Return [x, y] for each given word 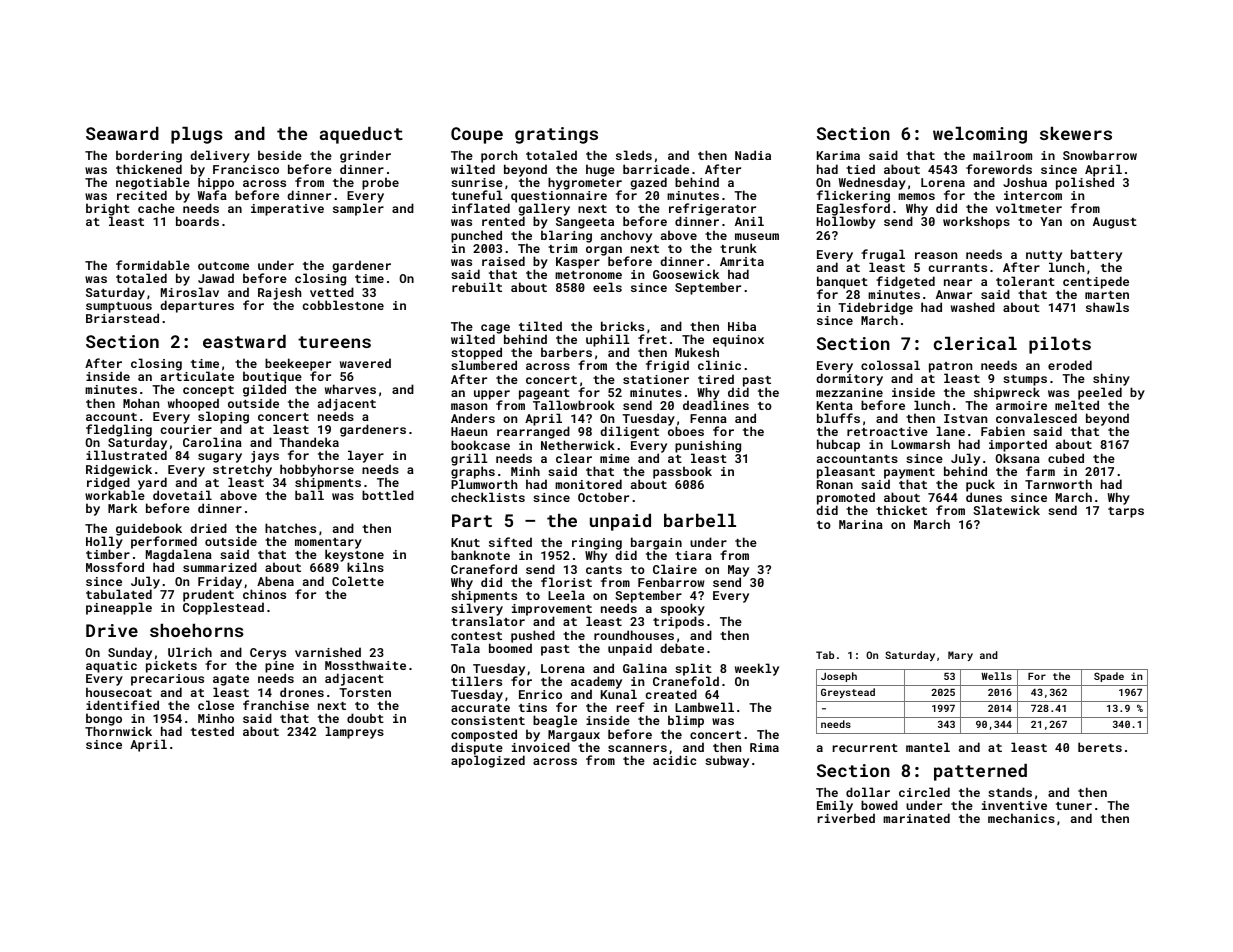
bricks [622, 326]
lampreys [354, 732]
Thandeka [309, 442]
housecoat [119, 692]
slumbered [484, 365]
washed [973, 307]
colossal [890, 365]
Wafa [212, 195]
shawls [1107, 307]
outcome [223, 266]
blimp [686, 721]
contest [476, 636]
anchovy [626, 236]
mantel [928, 747]
